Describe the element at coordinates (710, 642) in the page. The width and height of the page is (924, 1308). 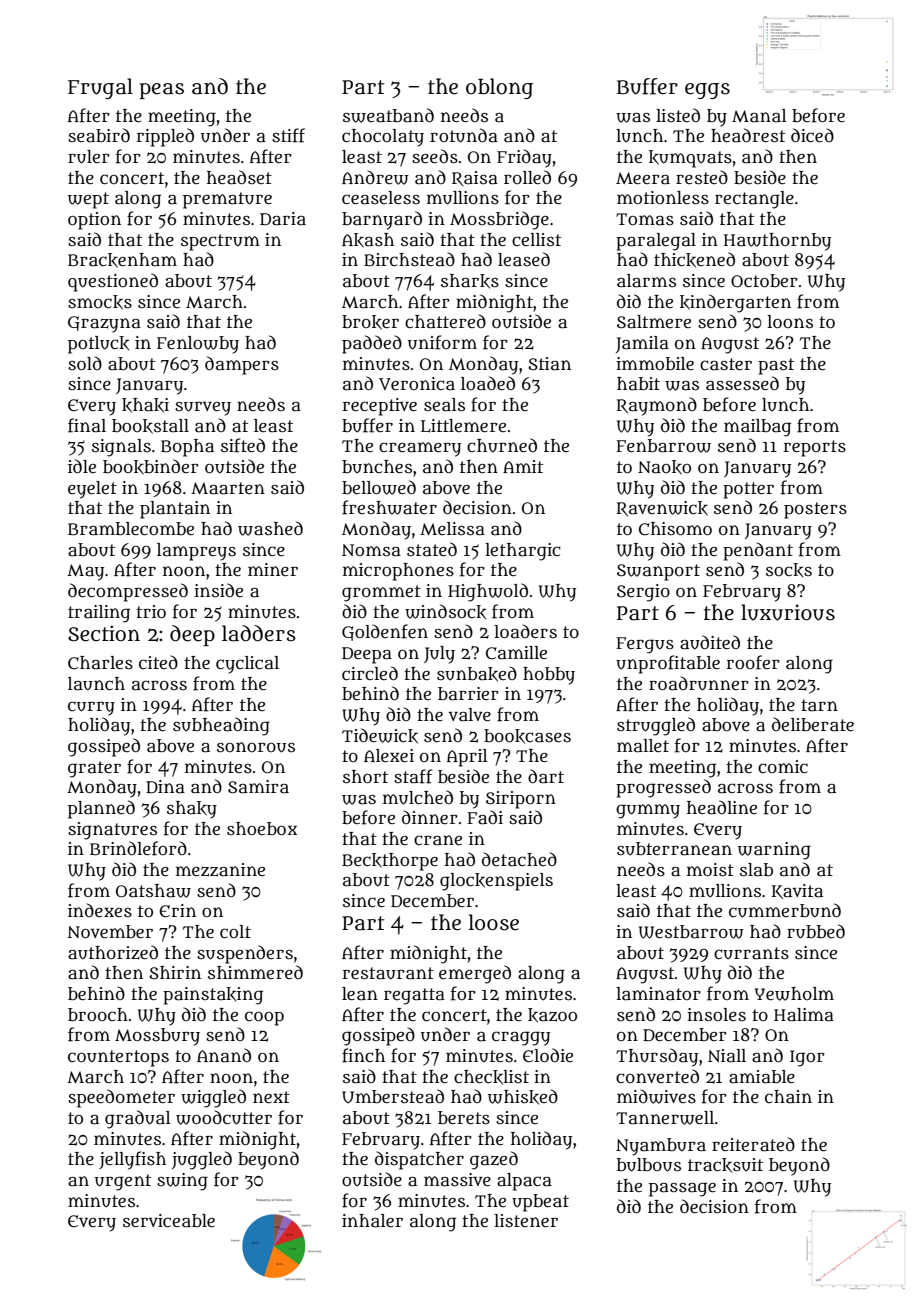
I see `audited` at that location.
